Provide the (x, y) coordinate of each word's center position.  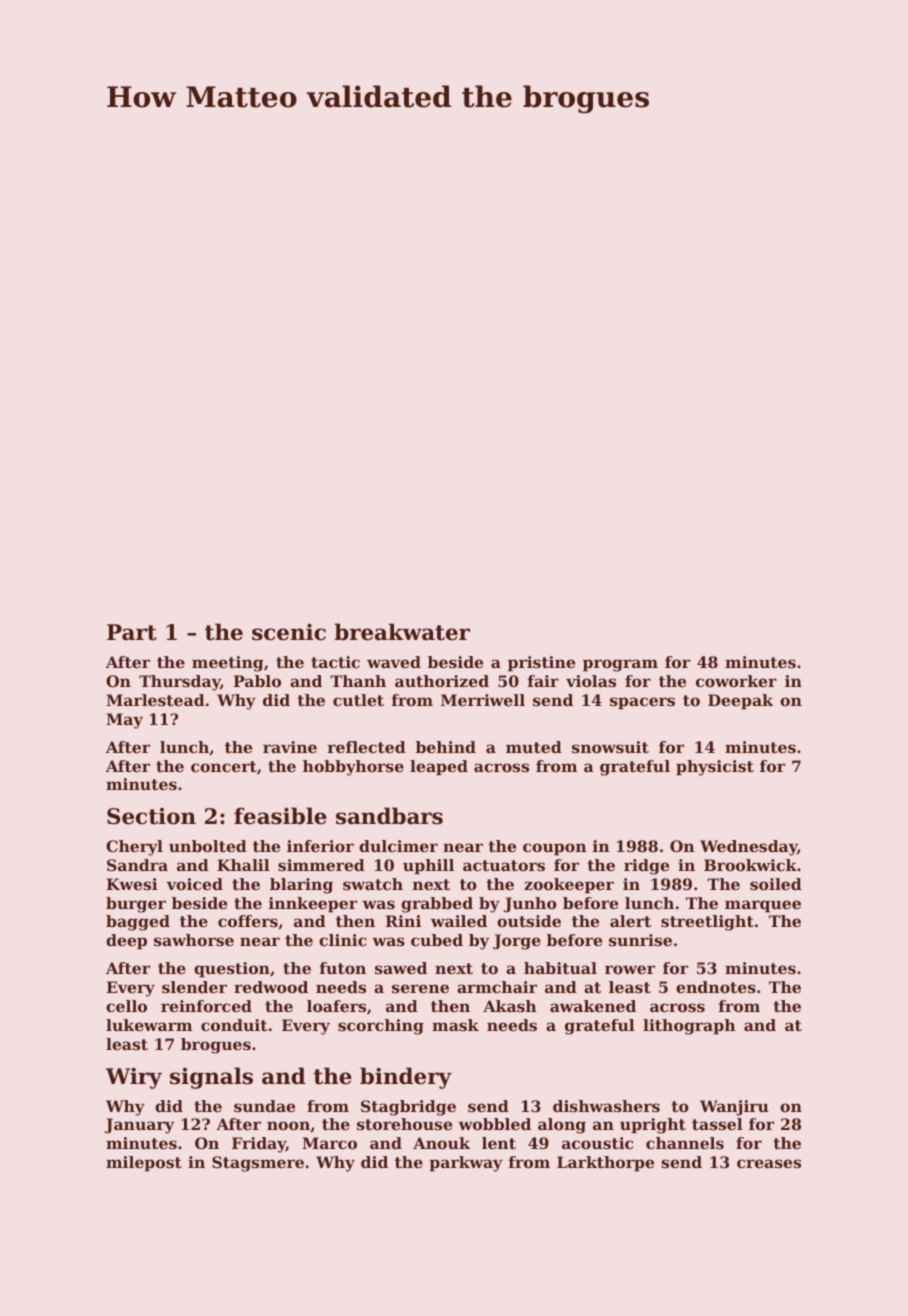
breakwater (402, 632)
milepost (144, 1164)
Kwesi (132, 884)
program (620, 665)
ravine (290, 747)
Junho (530, 905)
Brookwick (750, 865)
